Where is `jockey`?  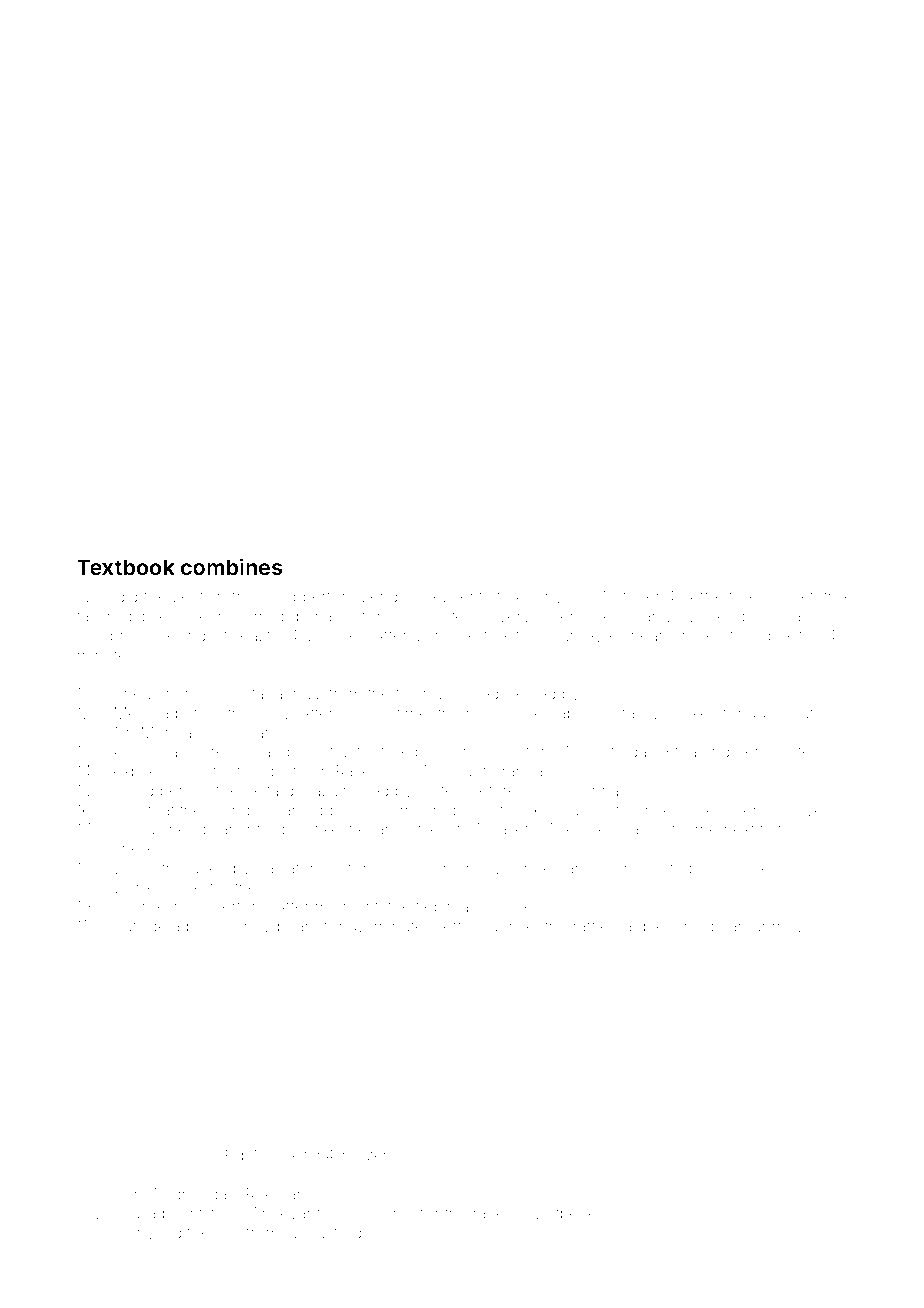 jockey is located at coordinates (694, 715).
